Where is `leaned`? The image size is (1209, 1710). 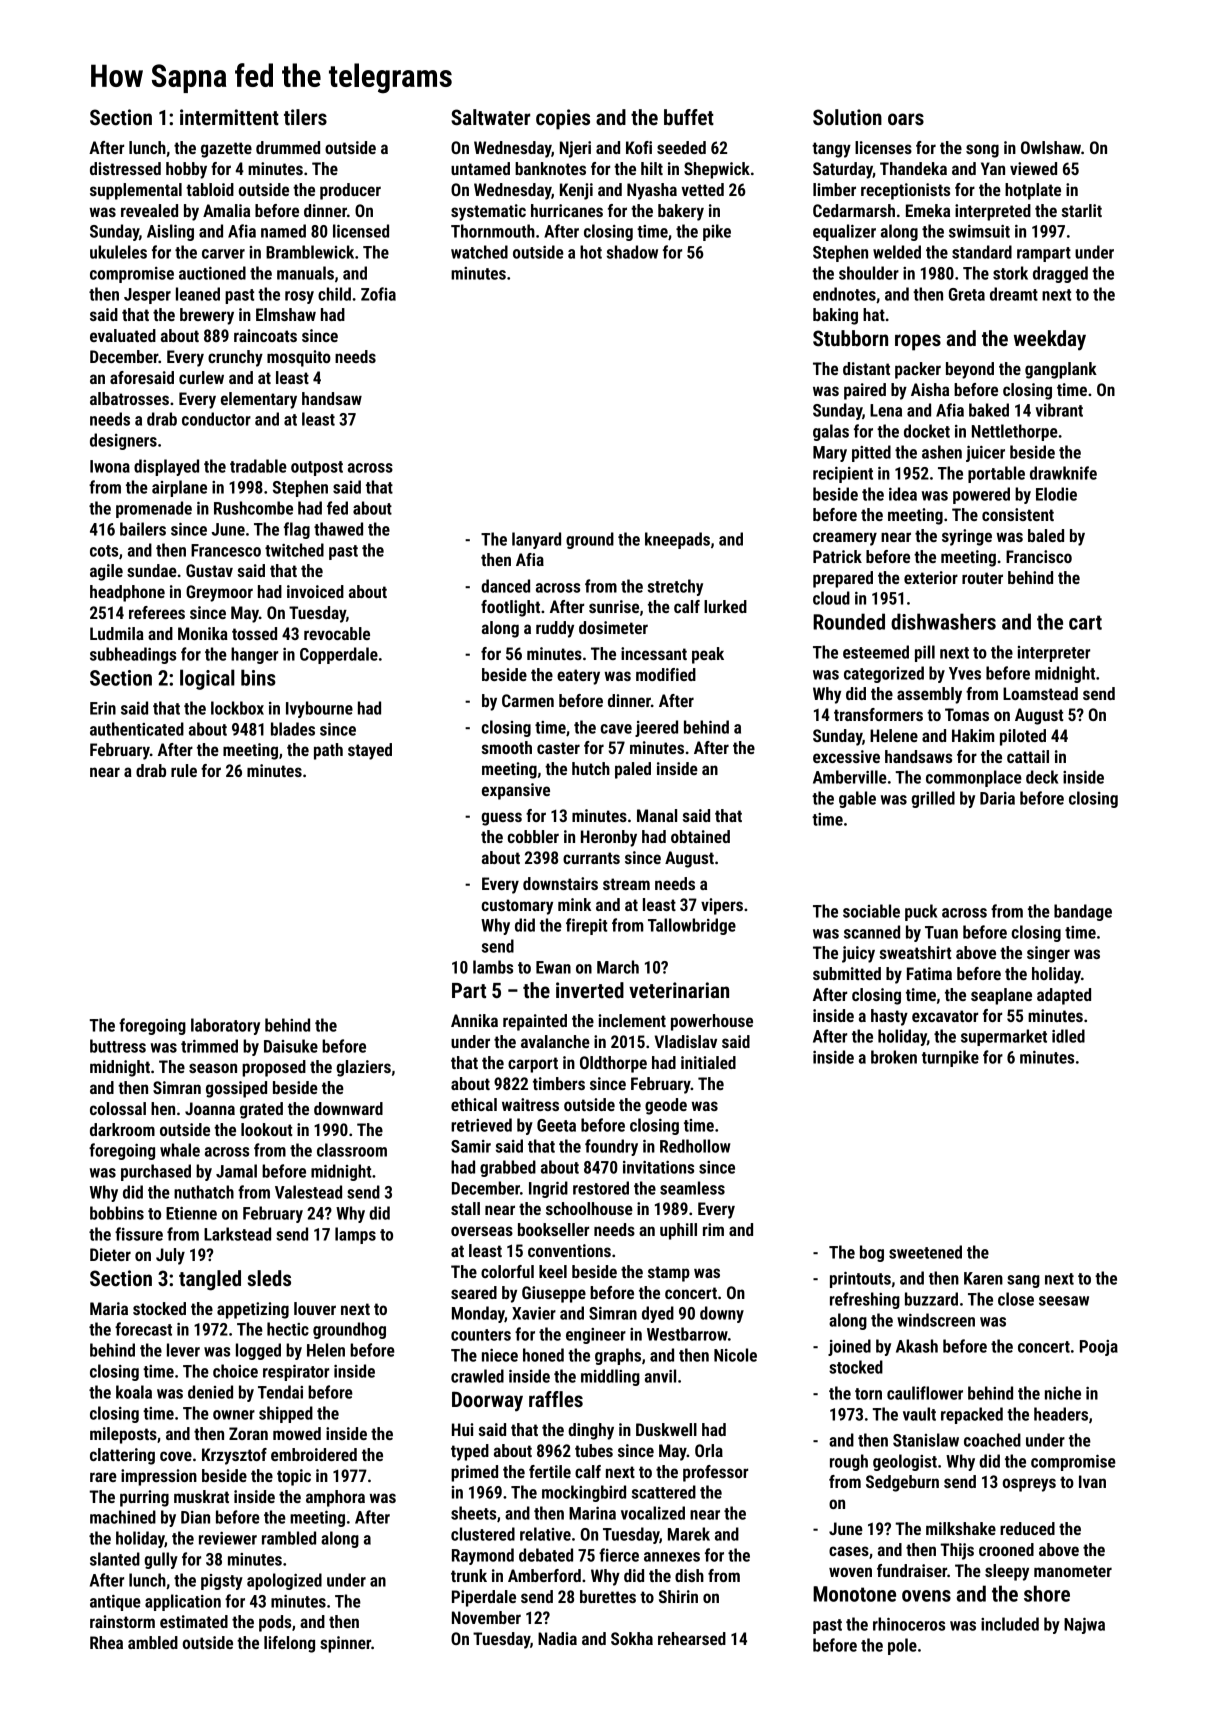
leaned is located at coordinates (198, 294).
